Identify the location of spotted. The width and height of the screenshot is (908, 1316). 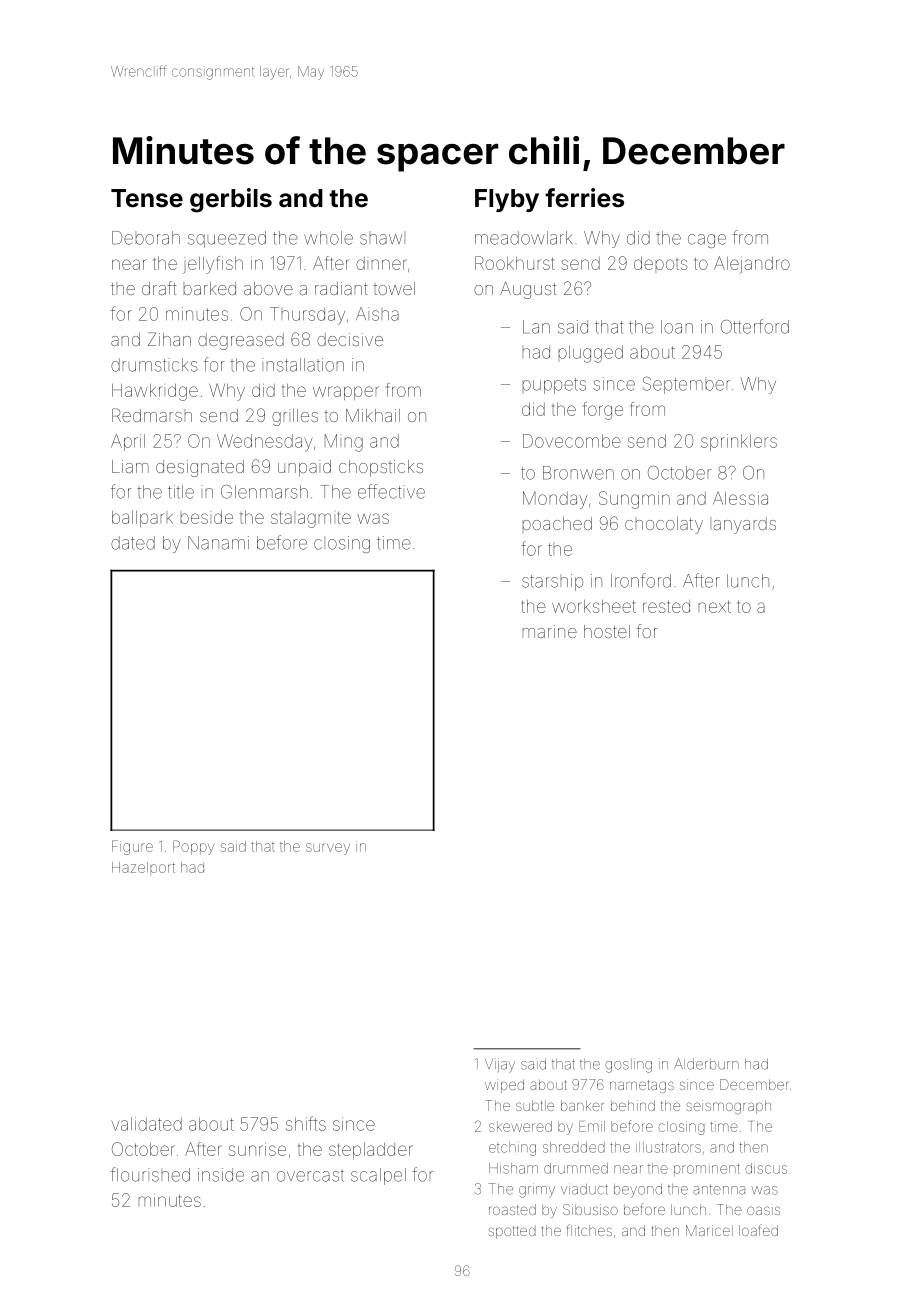
(512, 1232).
